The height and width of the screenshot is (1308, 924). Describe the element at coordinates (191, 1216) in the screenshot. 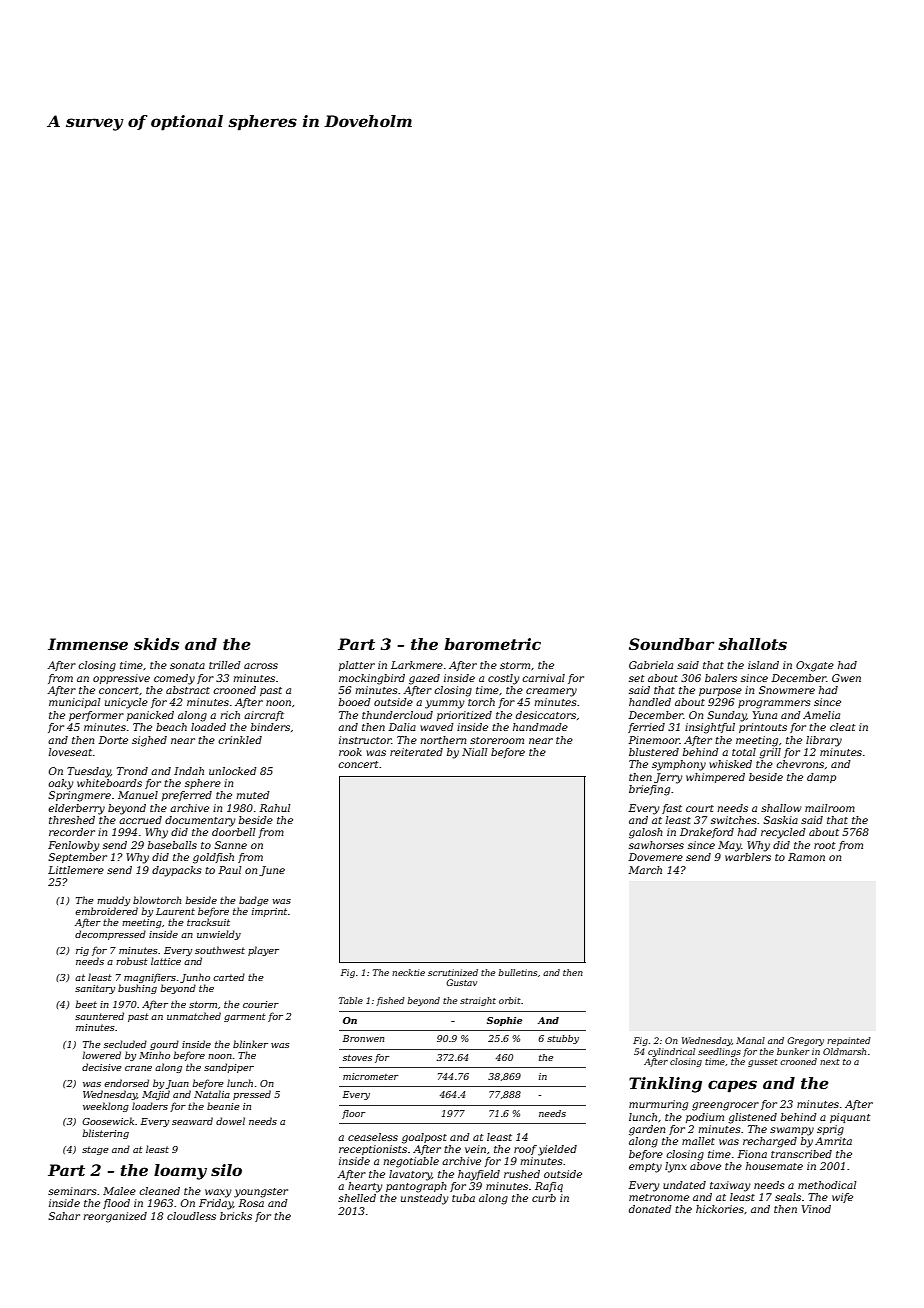

I see `cloudless` at that location.
